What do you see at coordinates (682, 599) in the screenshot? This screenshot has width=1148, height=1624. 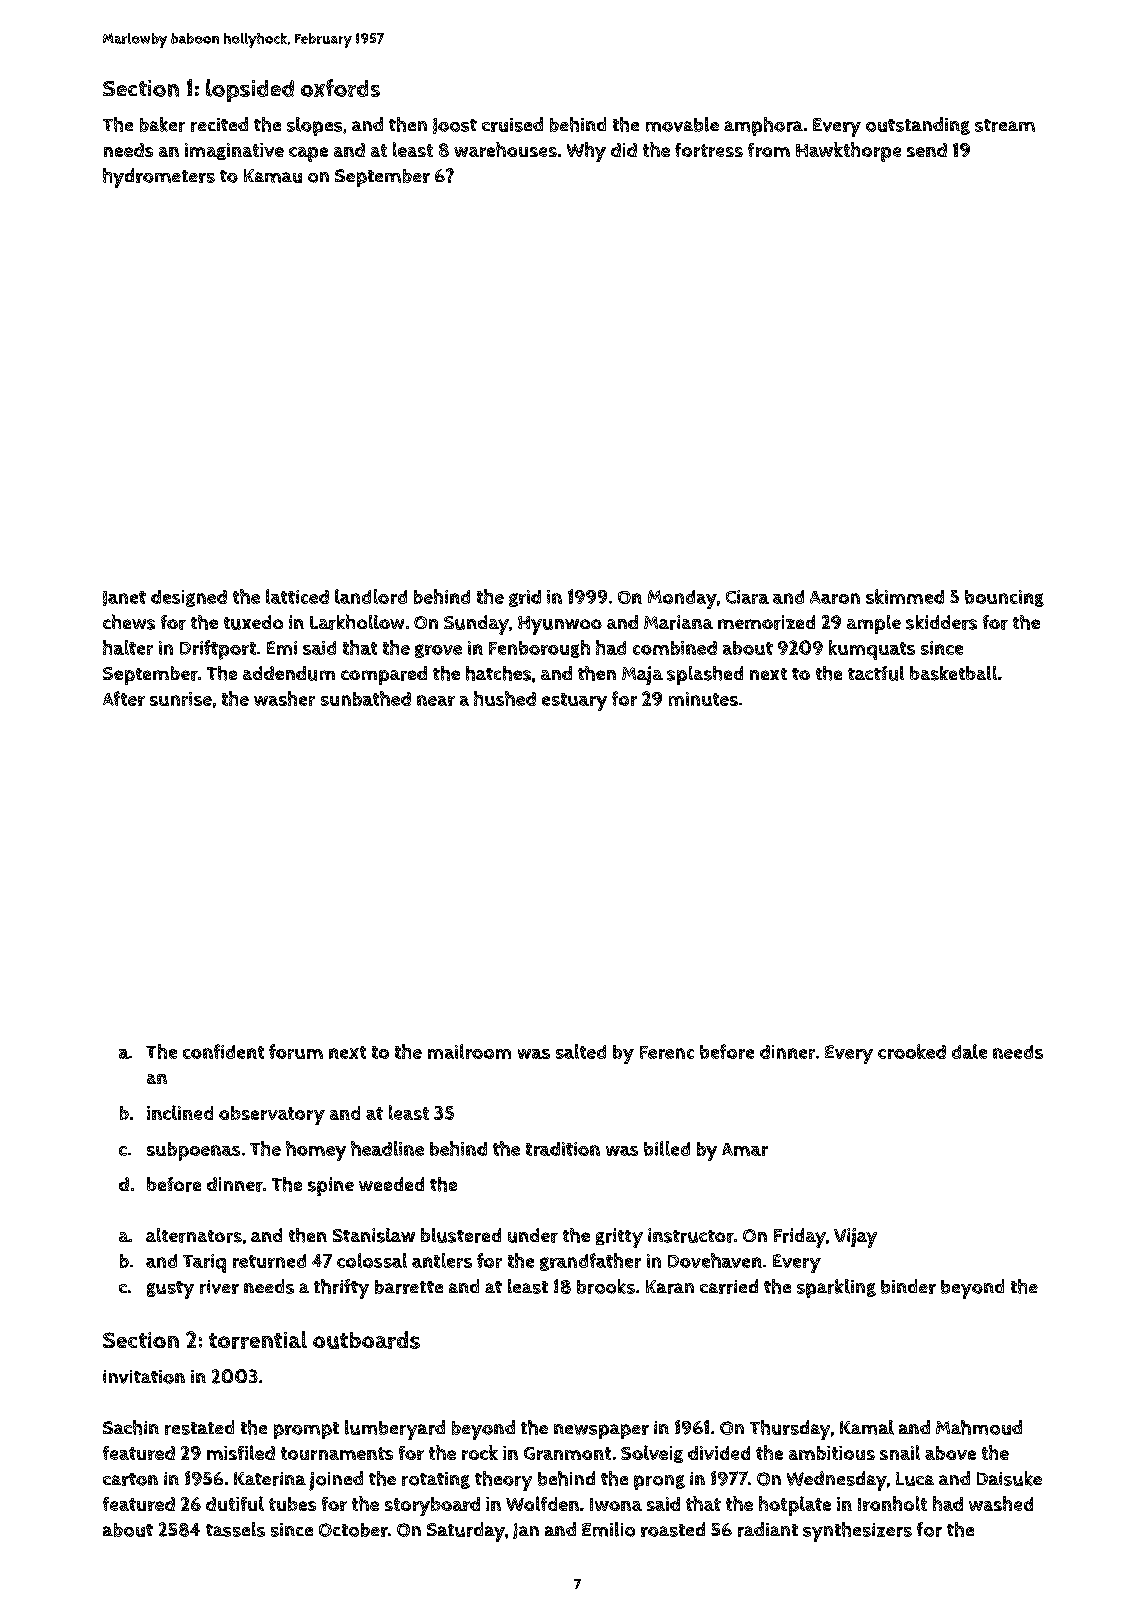 I see `Monday` at bounding box center [682, 599].
